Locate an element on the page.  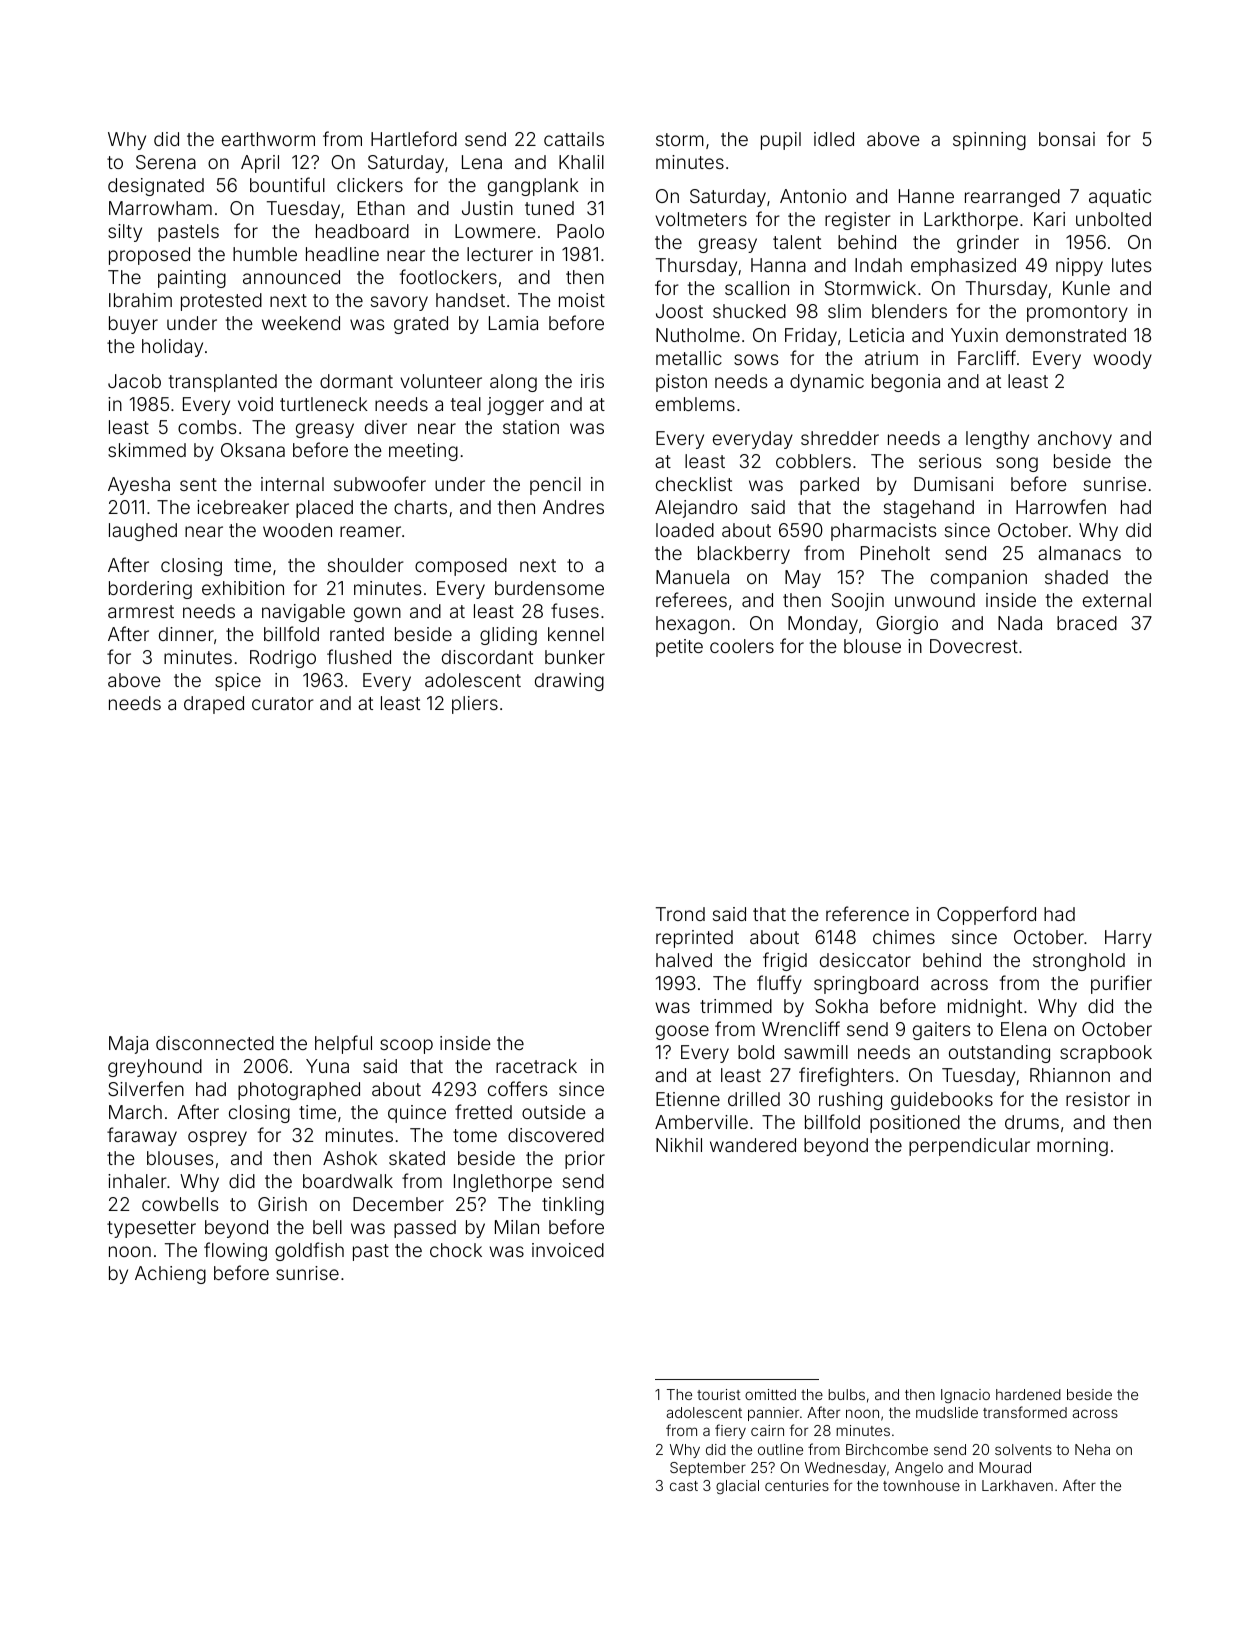
Harrowfen is located at coordinates (1061, 506).
